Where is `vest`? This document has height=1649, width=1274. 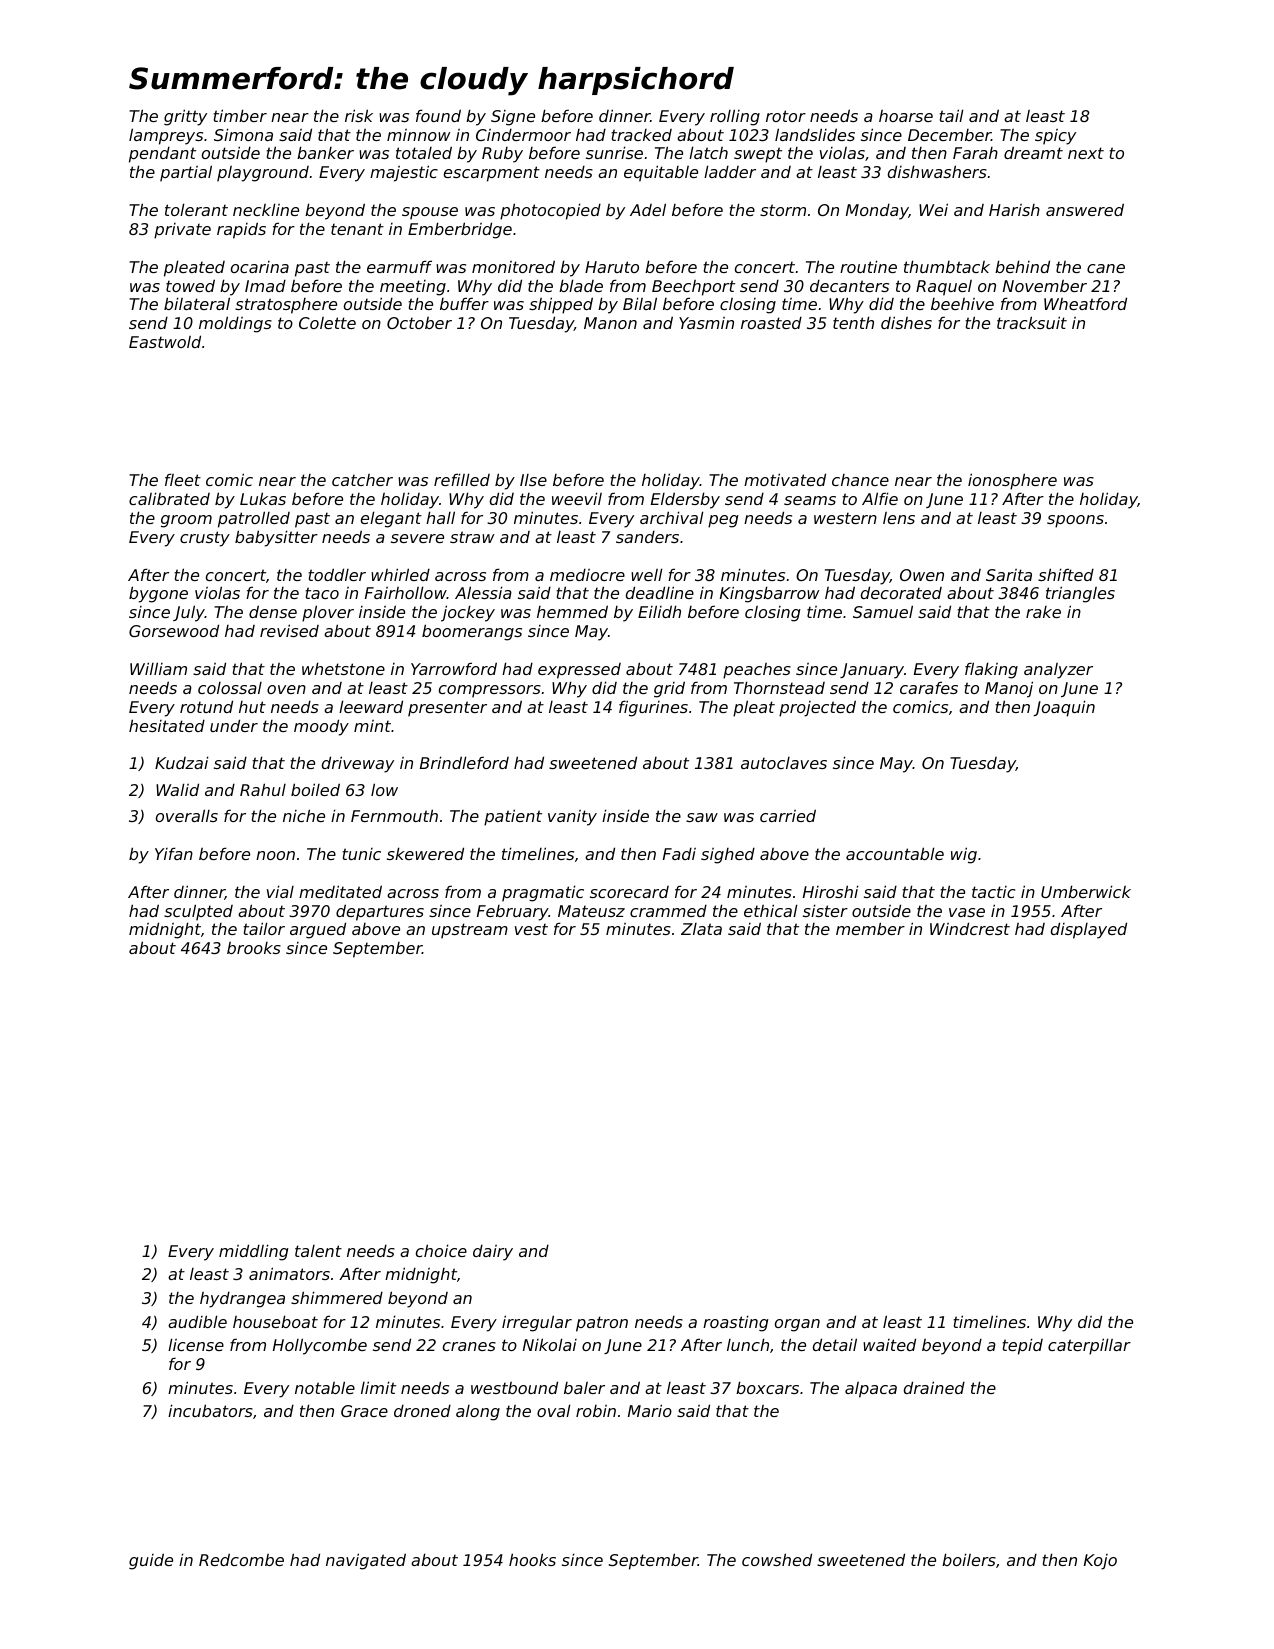 vest is located at coordinates (531, 929).
